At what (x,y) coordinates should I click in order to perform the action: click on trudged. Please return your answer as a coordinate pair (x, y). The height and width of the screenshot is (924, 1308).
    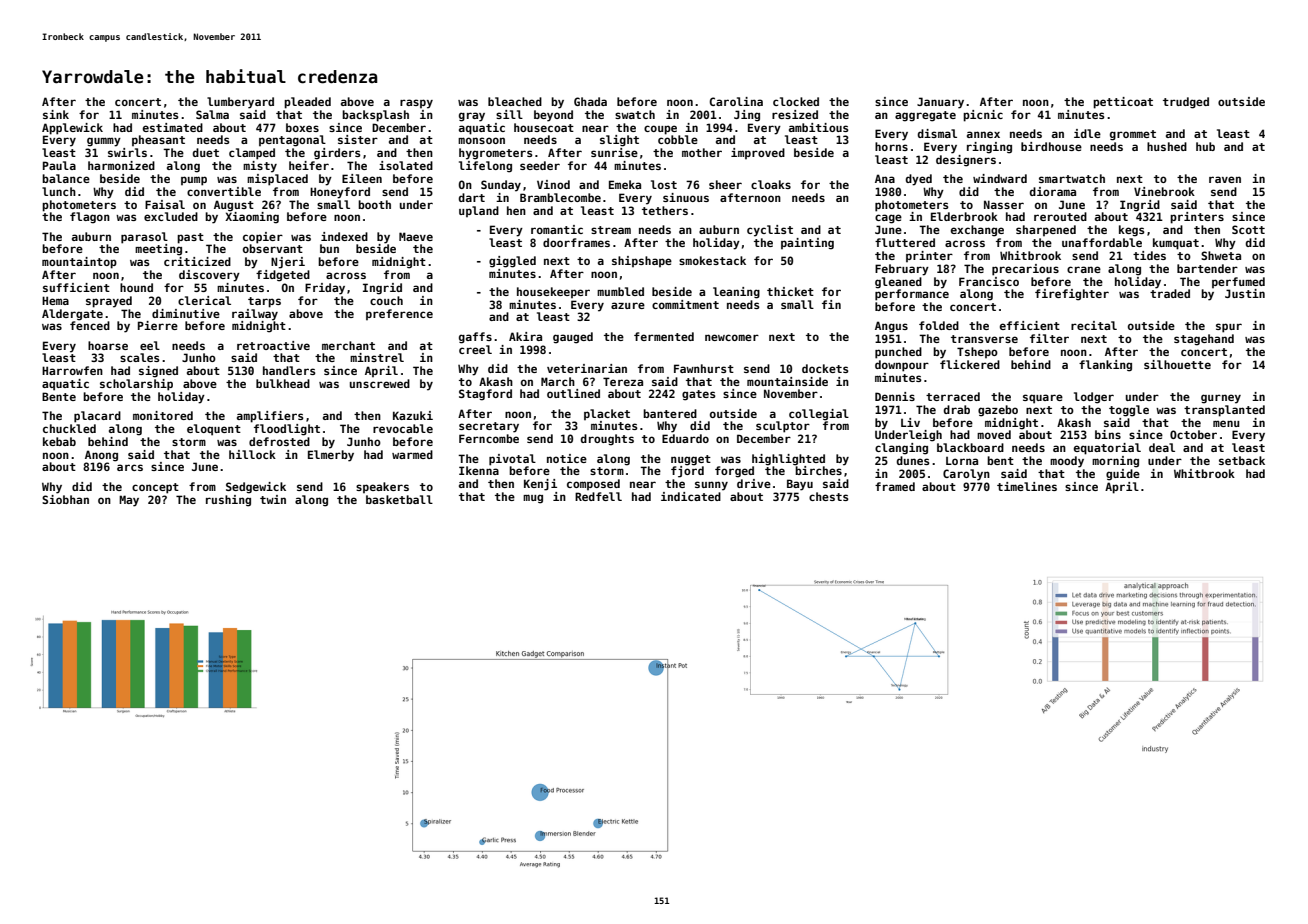
    Looking at the image, I should click on (1186, 103).
